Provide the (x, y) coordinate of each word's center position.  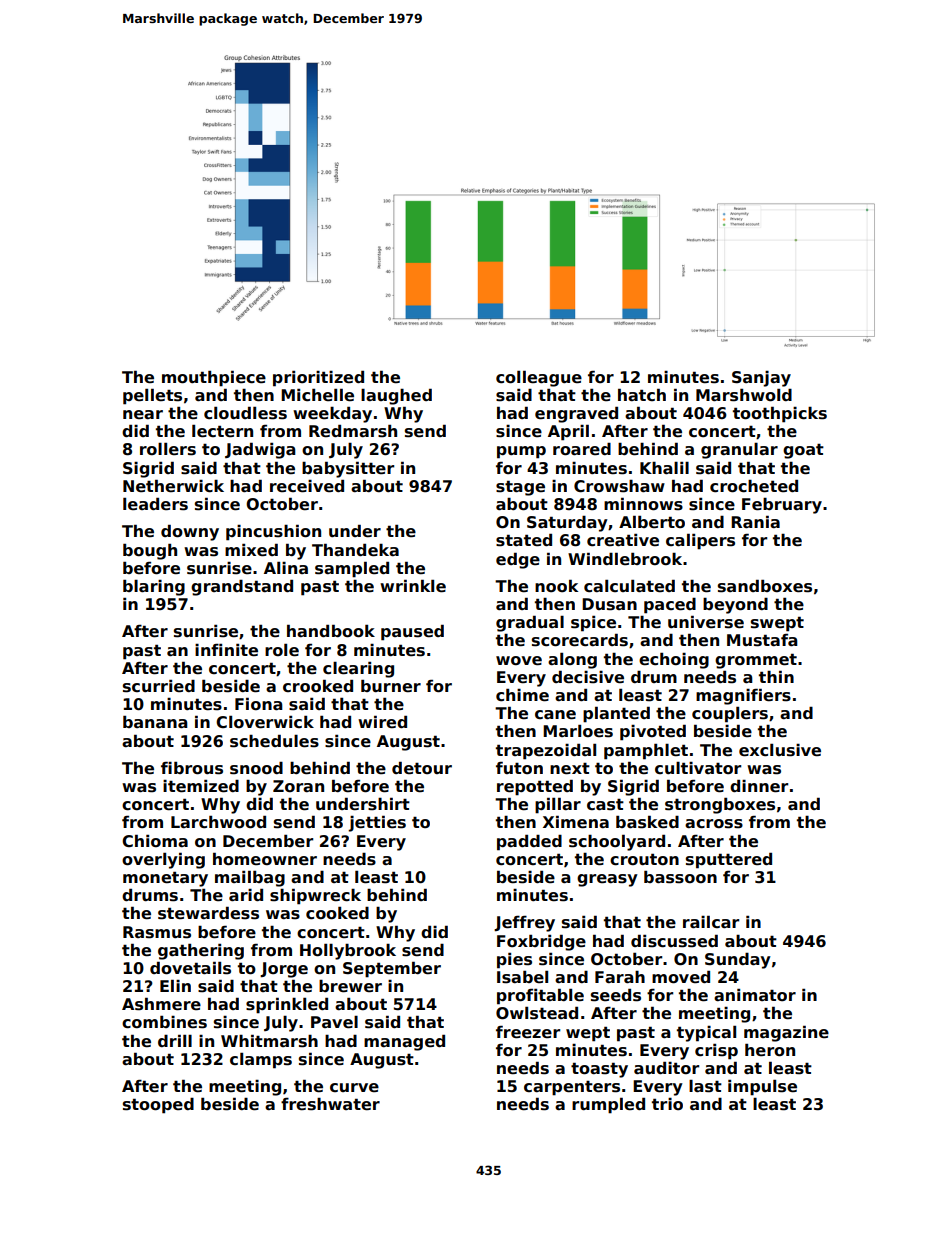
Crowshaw (619, 486)
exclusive (780, 750)
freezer (528, 1032)
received (307, 486)
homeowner (265, 859)
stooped (158, 1106)
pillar (558, 805)
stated (524, 540)
